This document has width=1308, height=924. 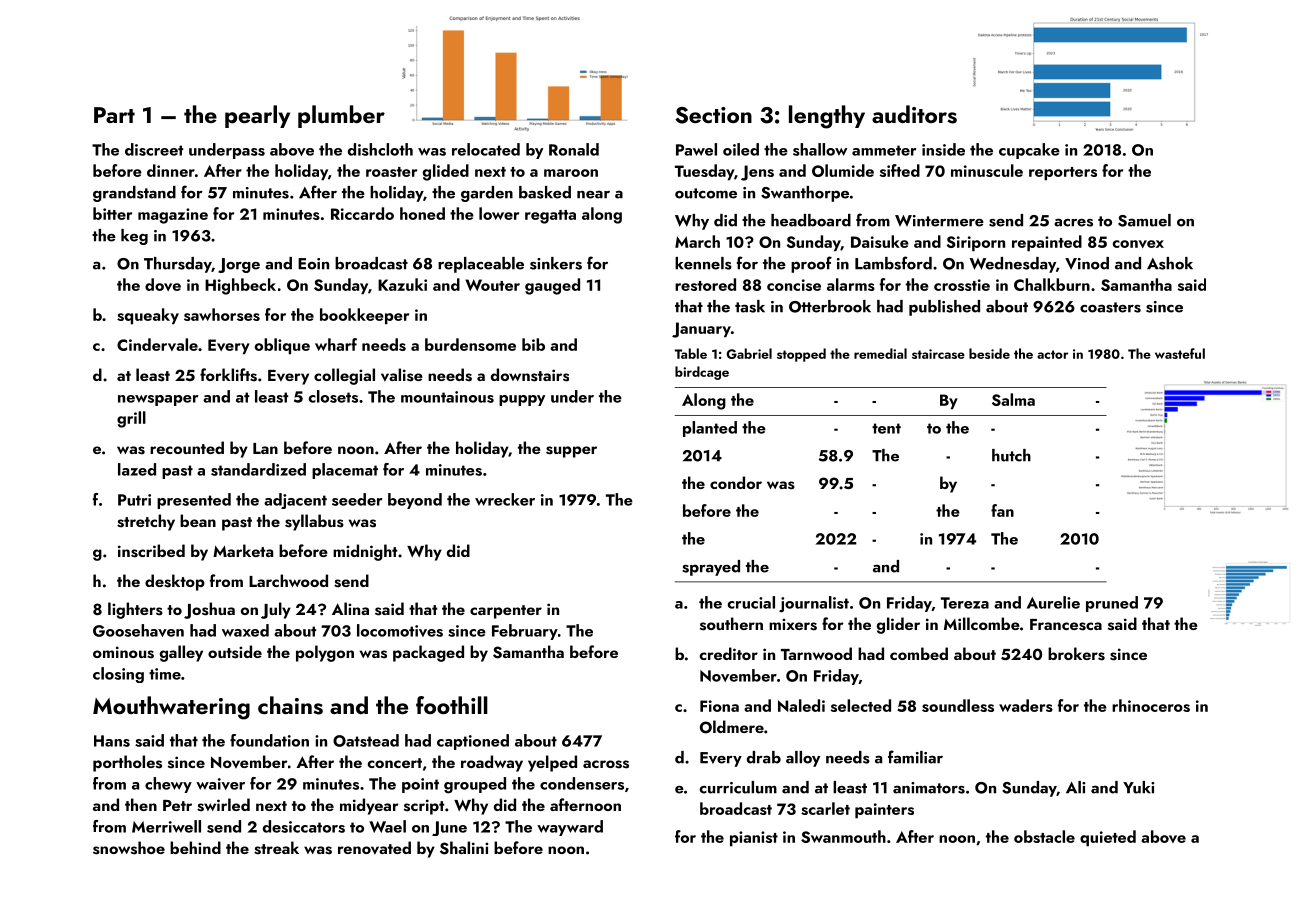 What do you see at coordinates (129, 848) in the document?
I see `snowshoe` at bounding box center [129, 848].
